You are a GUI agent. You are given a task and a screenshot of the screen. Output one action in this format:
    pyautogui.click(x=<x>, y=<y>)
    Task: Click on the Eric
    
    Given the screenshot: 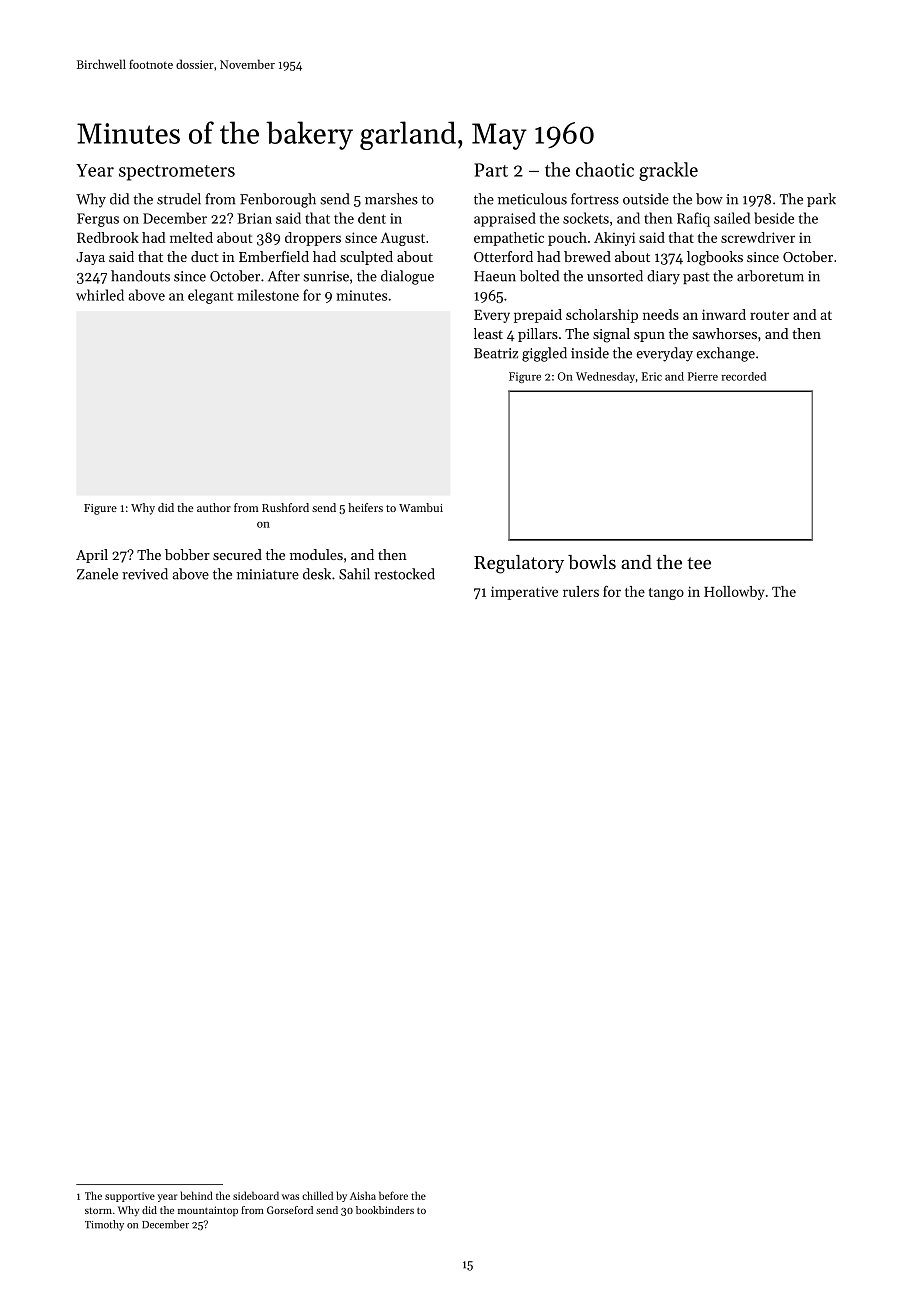 What is the action you would take?
    pyautogui.click(x=652, y=376)
